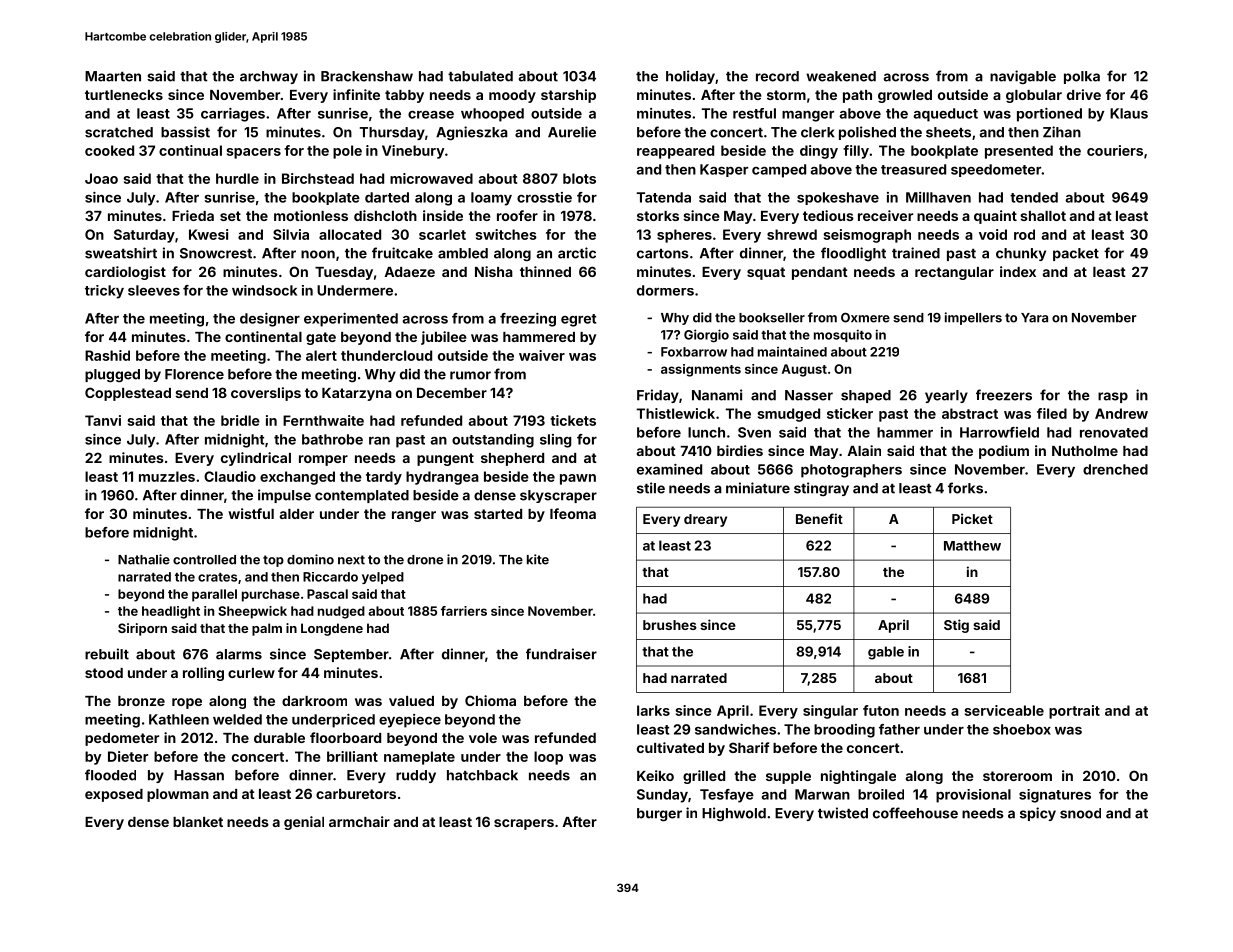  I want to click on Matthew, so click(972, 545).
